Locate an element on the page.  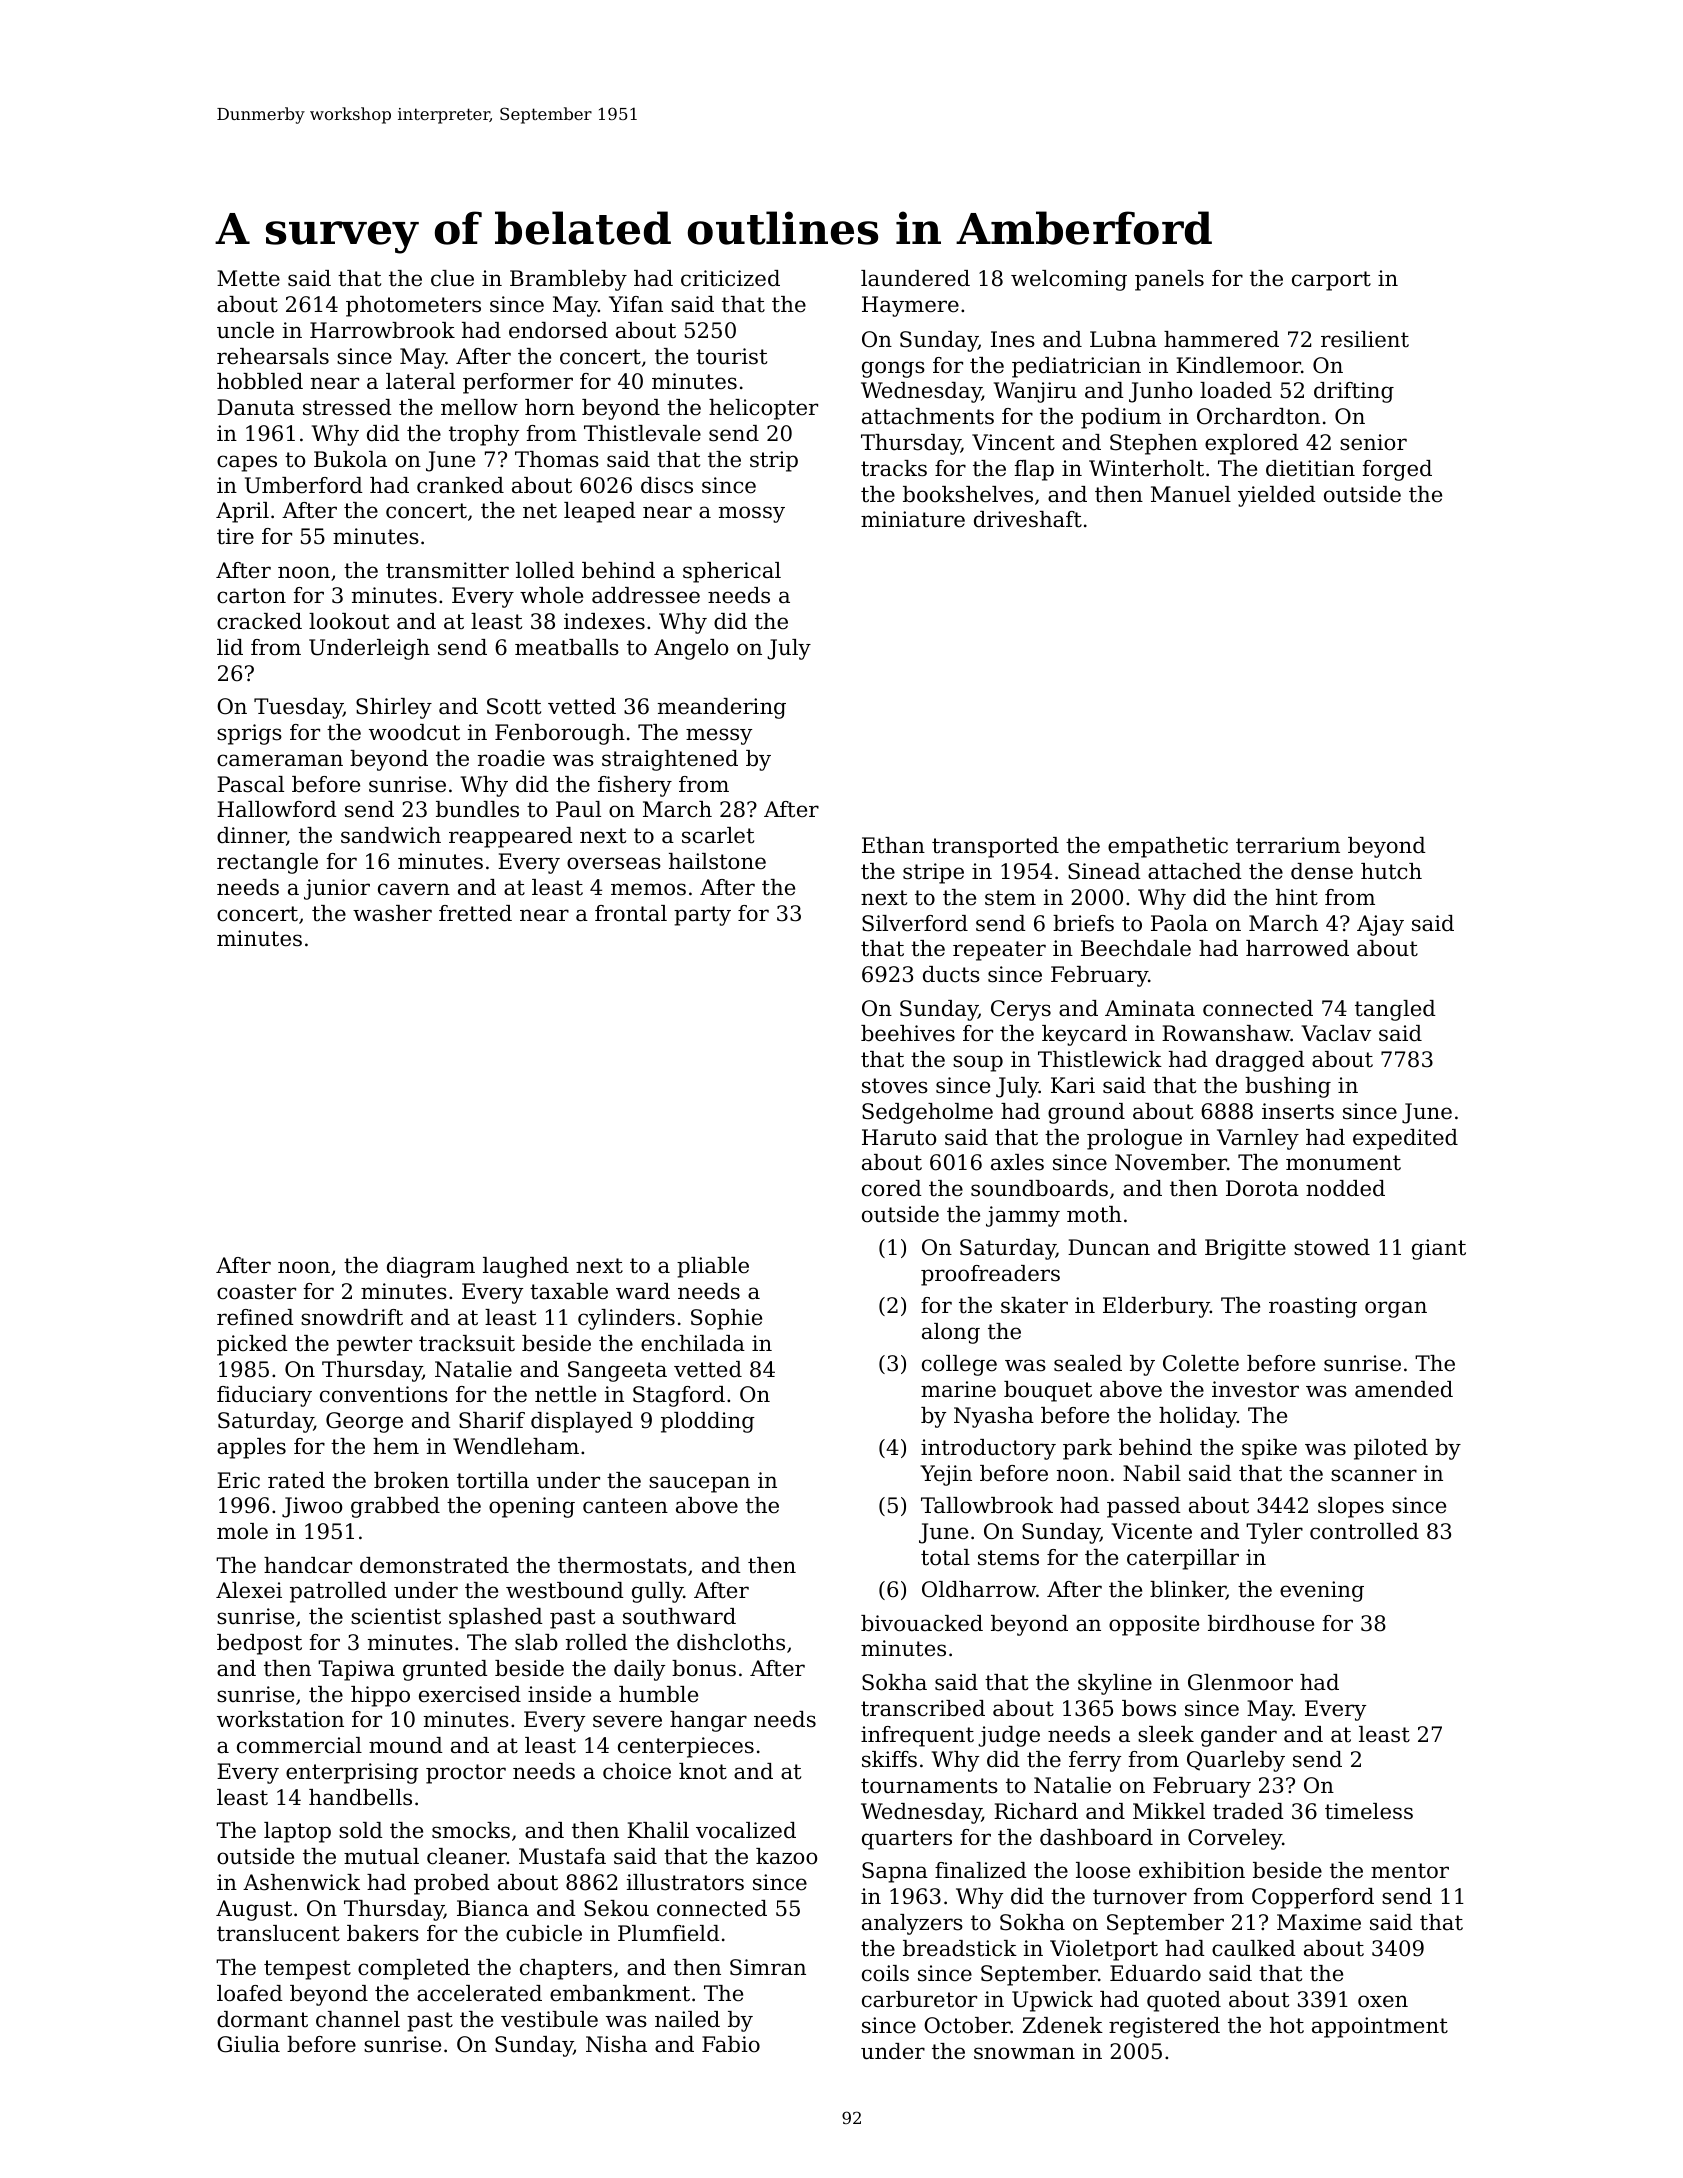
channel is located at coordinates (358, 2019).
